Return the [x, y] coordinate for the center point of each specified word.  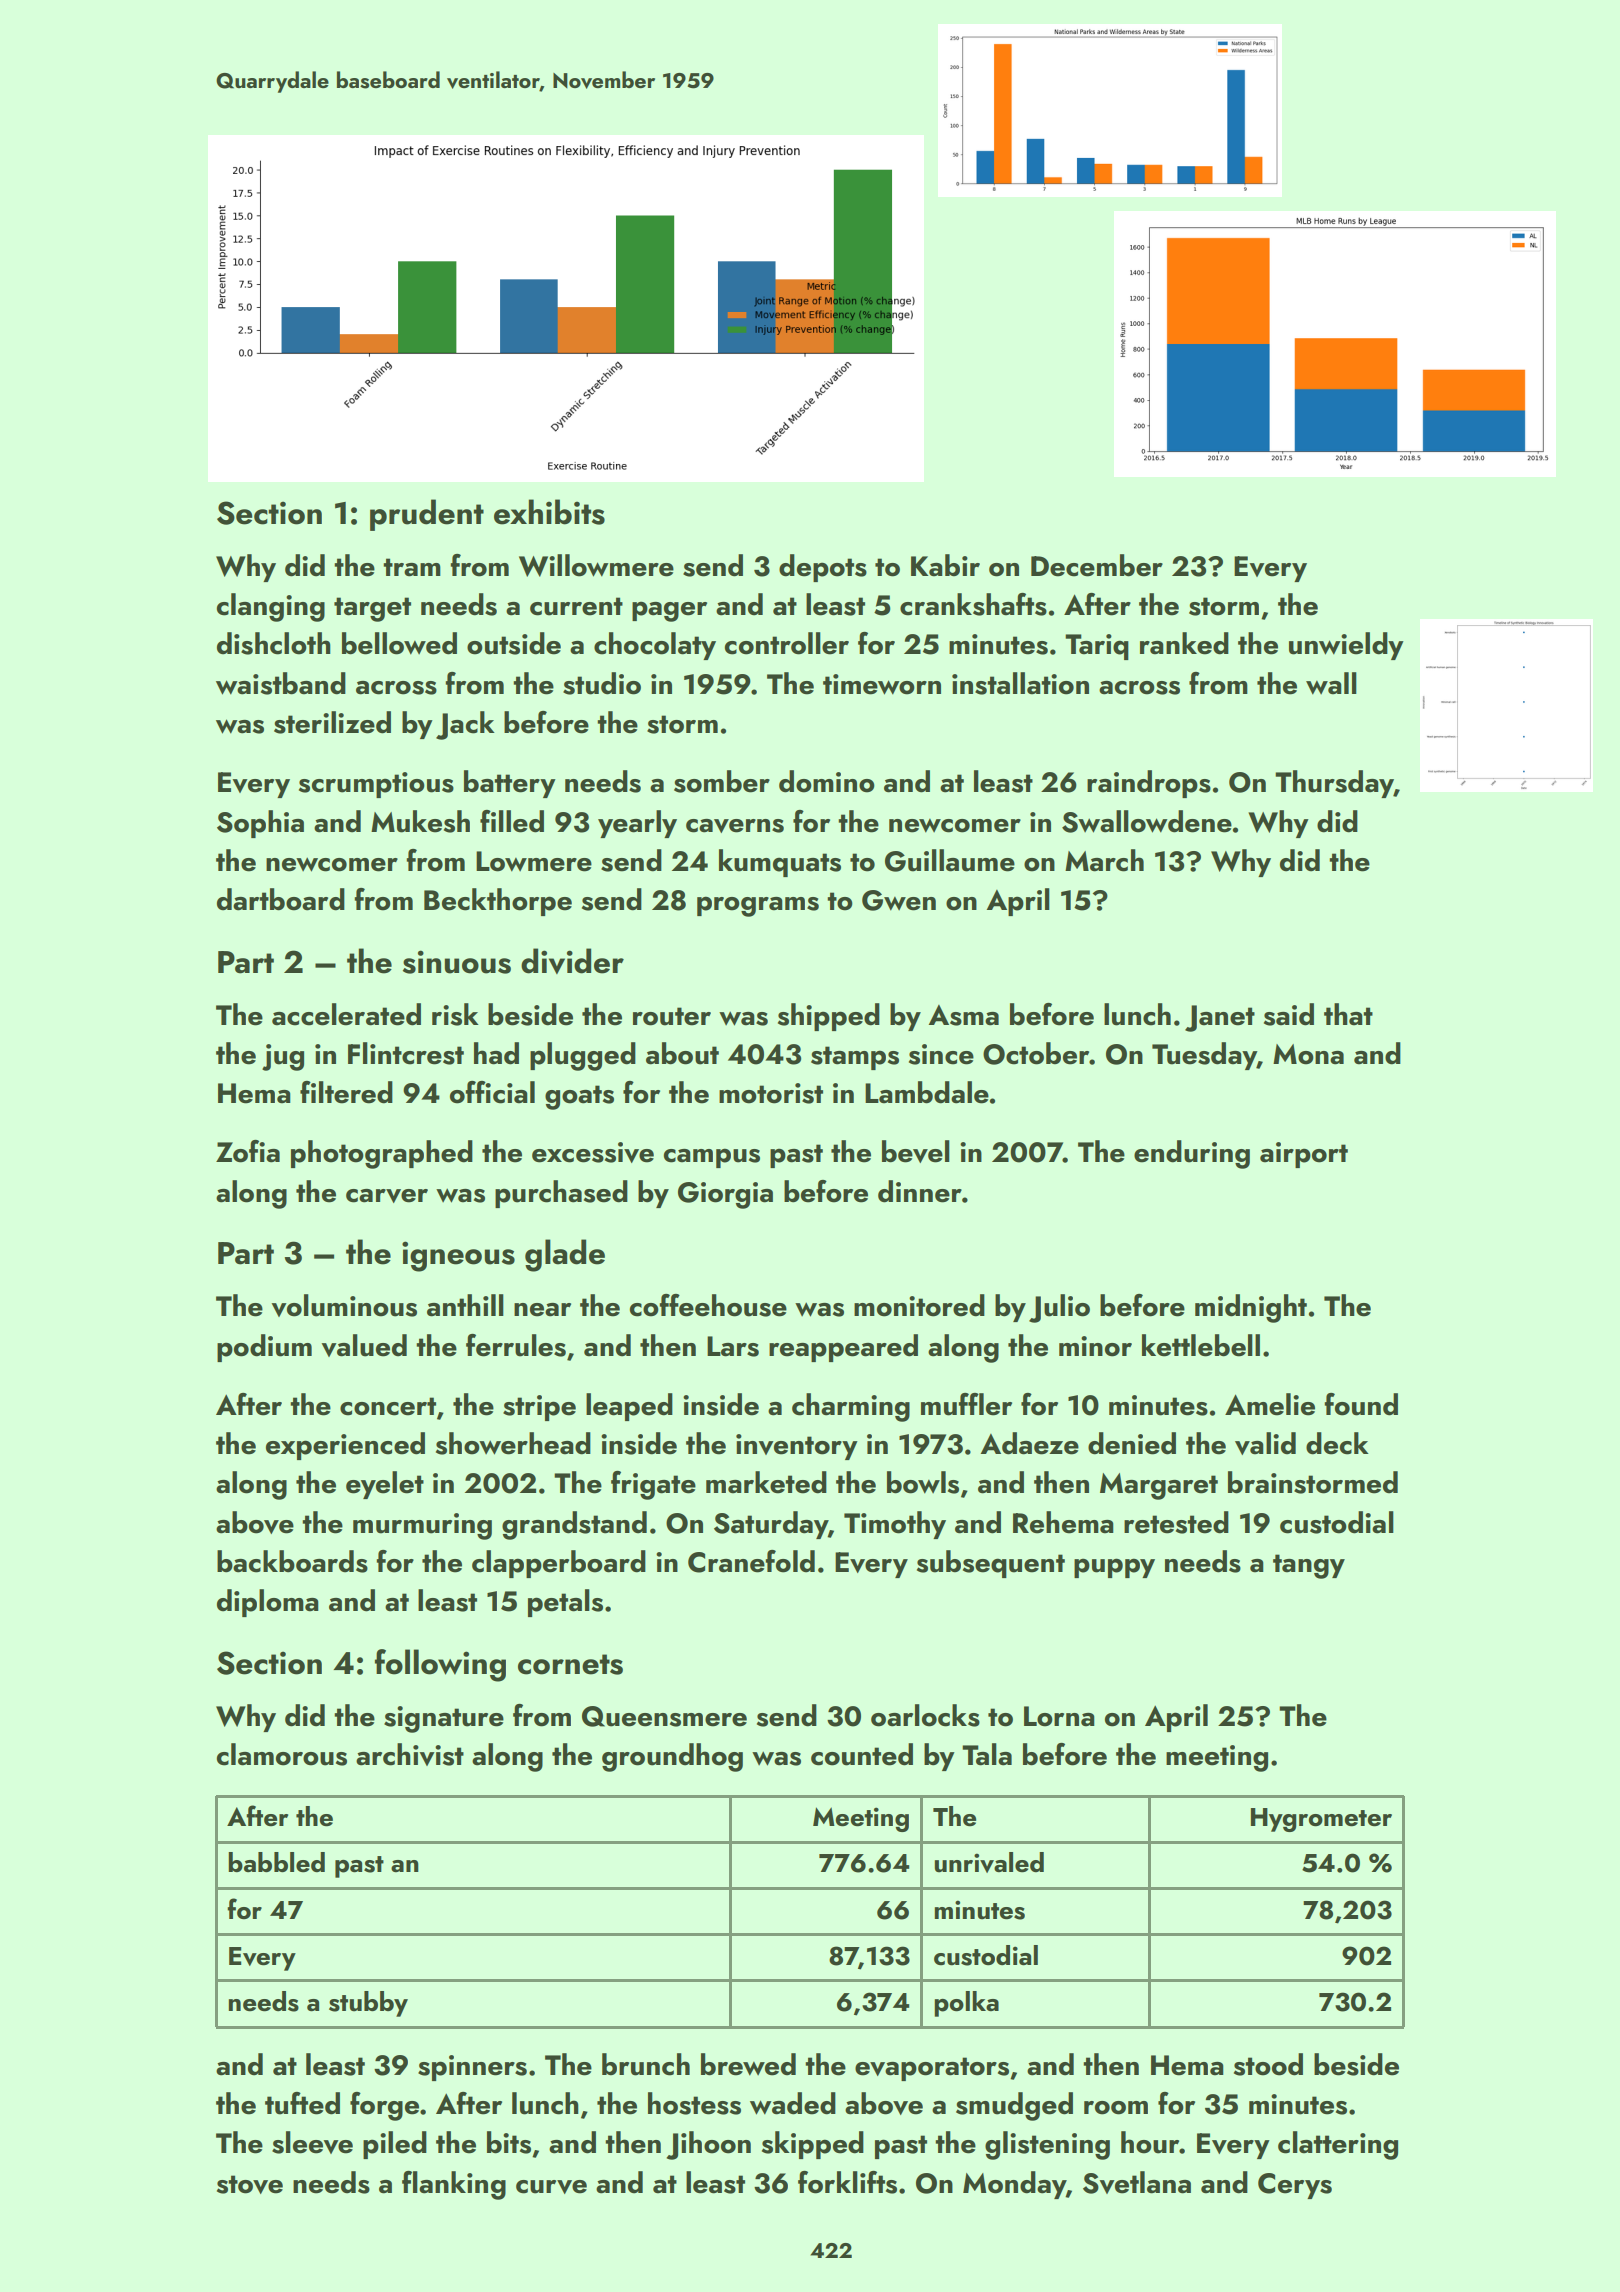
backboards [292, 1561]
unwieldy [1346, 646]
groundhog [672, 1757]
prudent [427, 515]
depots [823, 568]
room [1116, 2108]
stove [250, 2184]
